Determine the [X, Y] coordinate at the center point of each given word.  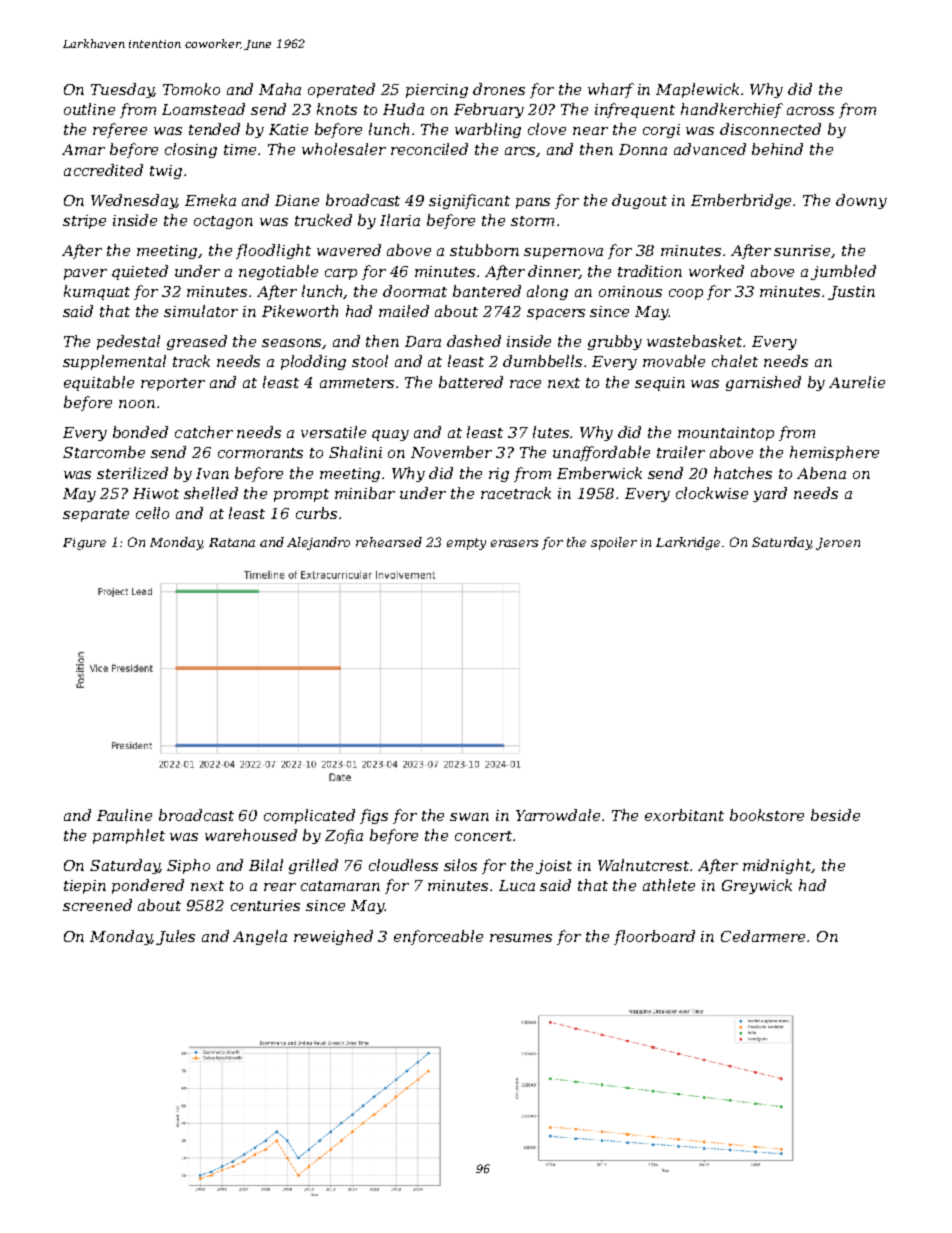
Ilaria [400, 220]
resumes [521, 938]
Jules [175, 937]
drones [499, 89]
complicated [309, 816]
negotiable [278, 272]
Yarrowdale [558, 815]
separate [96, 515]
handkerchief [732, 110]
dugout [639, 201]
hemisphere [834, 453]
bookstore [767, 815]
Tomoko [191, 89]
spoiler [614, 543]
